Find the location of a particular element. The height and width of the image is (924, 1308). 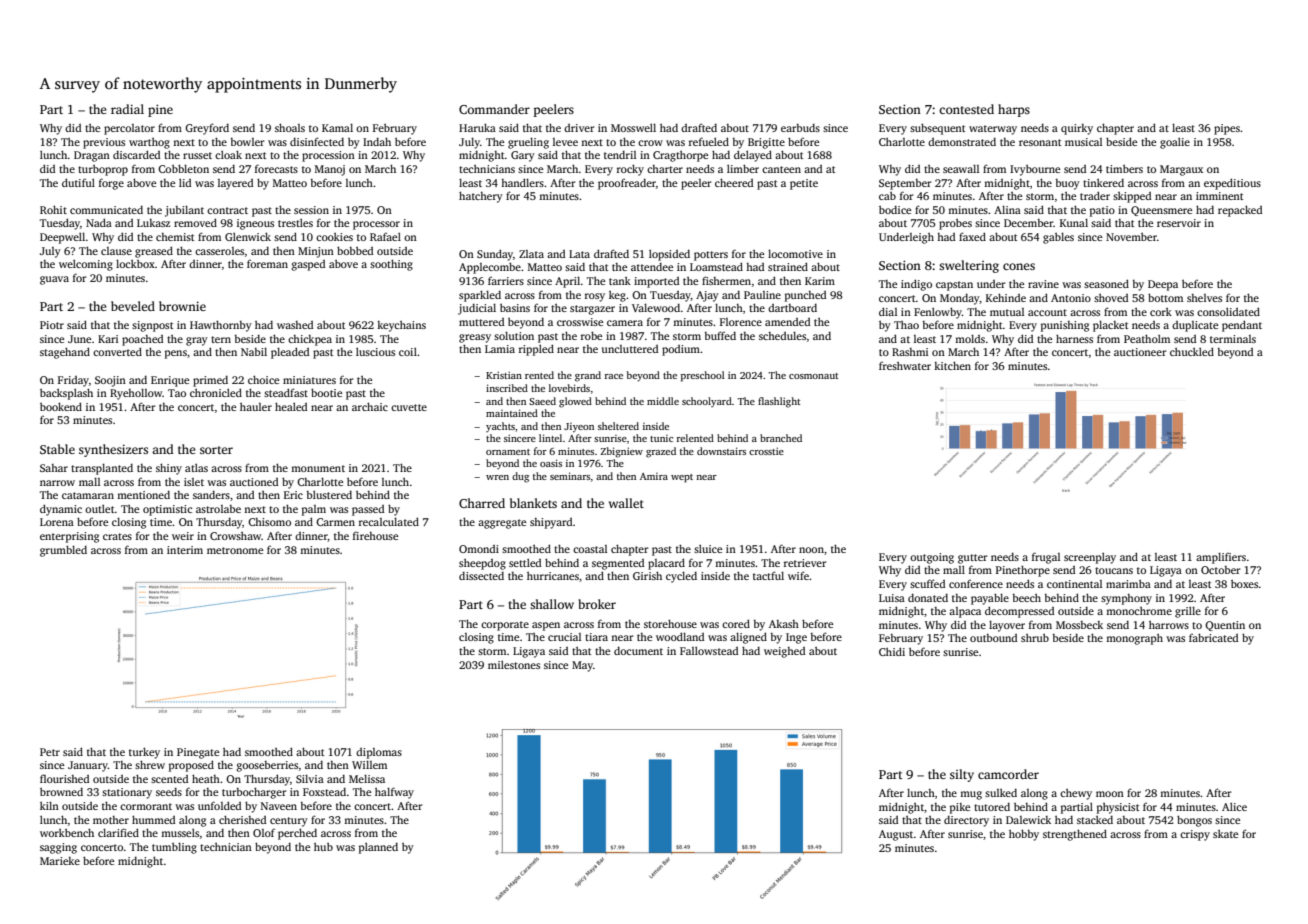

lopsided is located at coordinates (669, 255).
